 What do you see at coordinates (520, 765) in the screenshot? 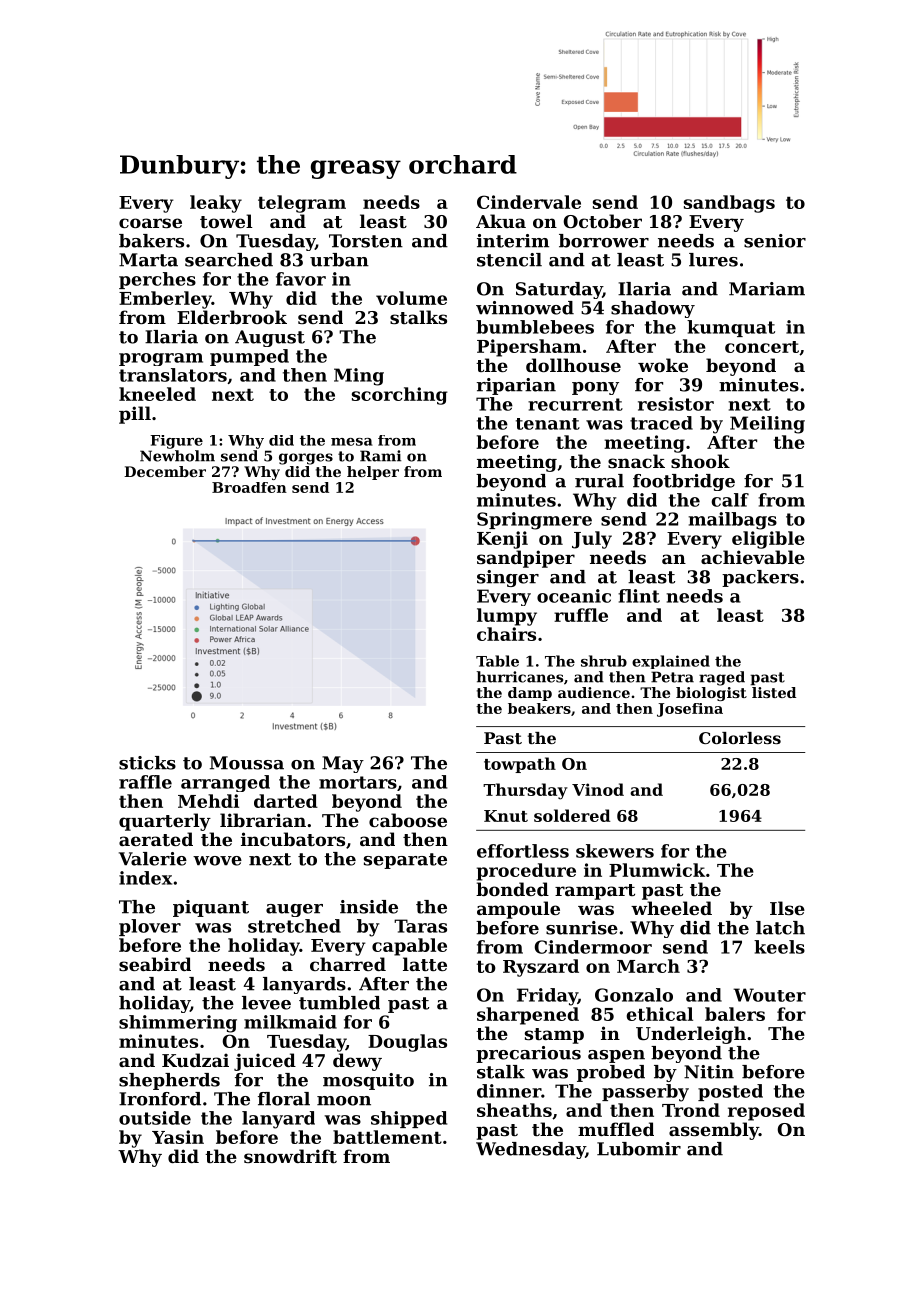
I see `towpath` at bounding box center [520, 765].
